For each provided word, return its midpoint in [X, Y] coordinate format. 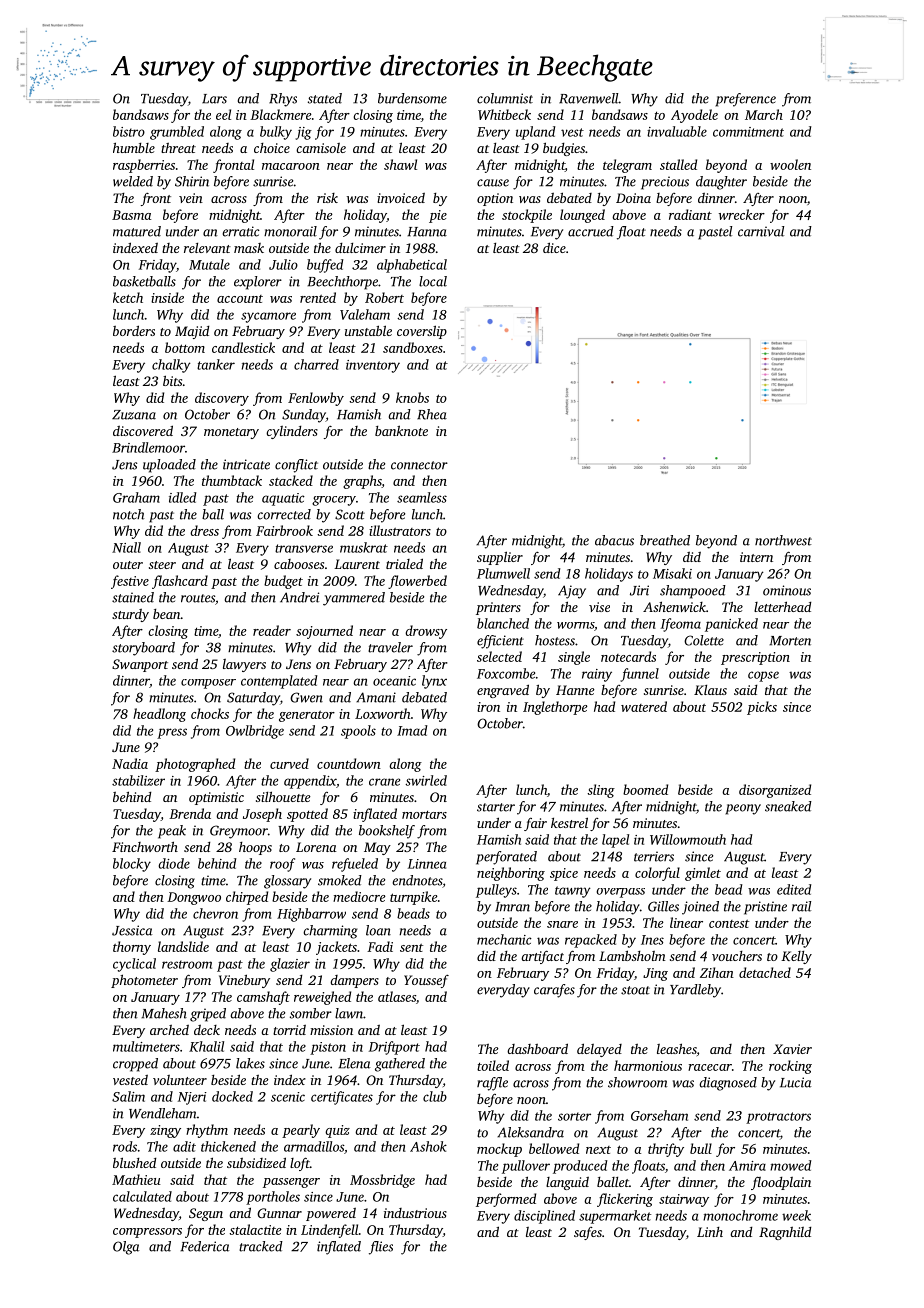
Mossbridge [382, 1181]
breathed [665, 540]
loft [300, 1164]
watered [644, 706]
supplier [500, 558]
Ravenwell [589, 98]
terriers [654, 856]
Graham [136, 497]
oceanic [394, 681]
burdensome [412, 98]
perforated [506, 858]
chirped [247, 898]
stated [325, 98]
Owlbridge [255, 732]
